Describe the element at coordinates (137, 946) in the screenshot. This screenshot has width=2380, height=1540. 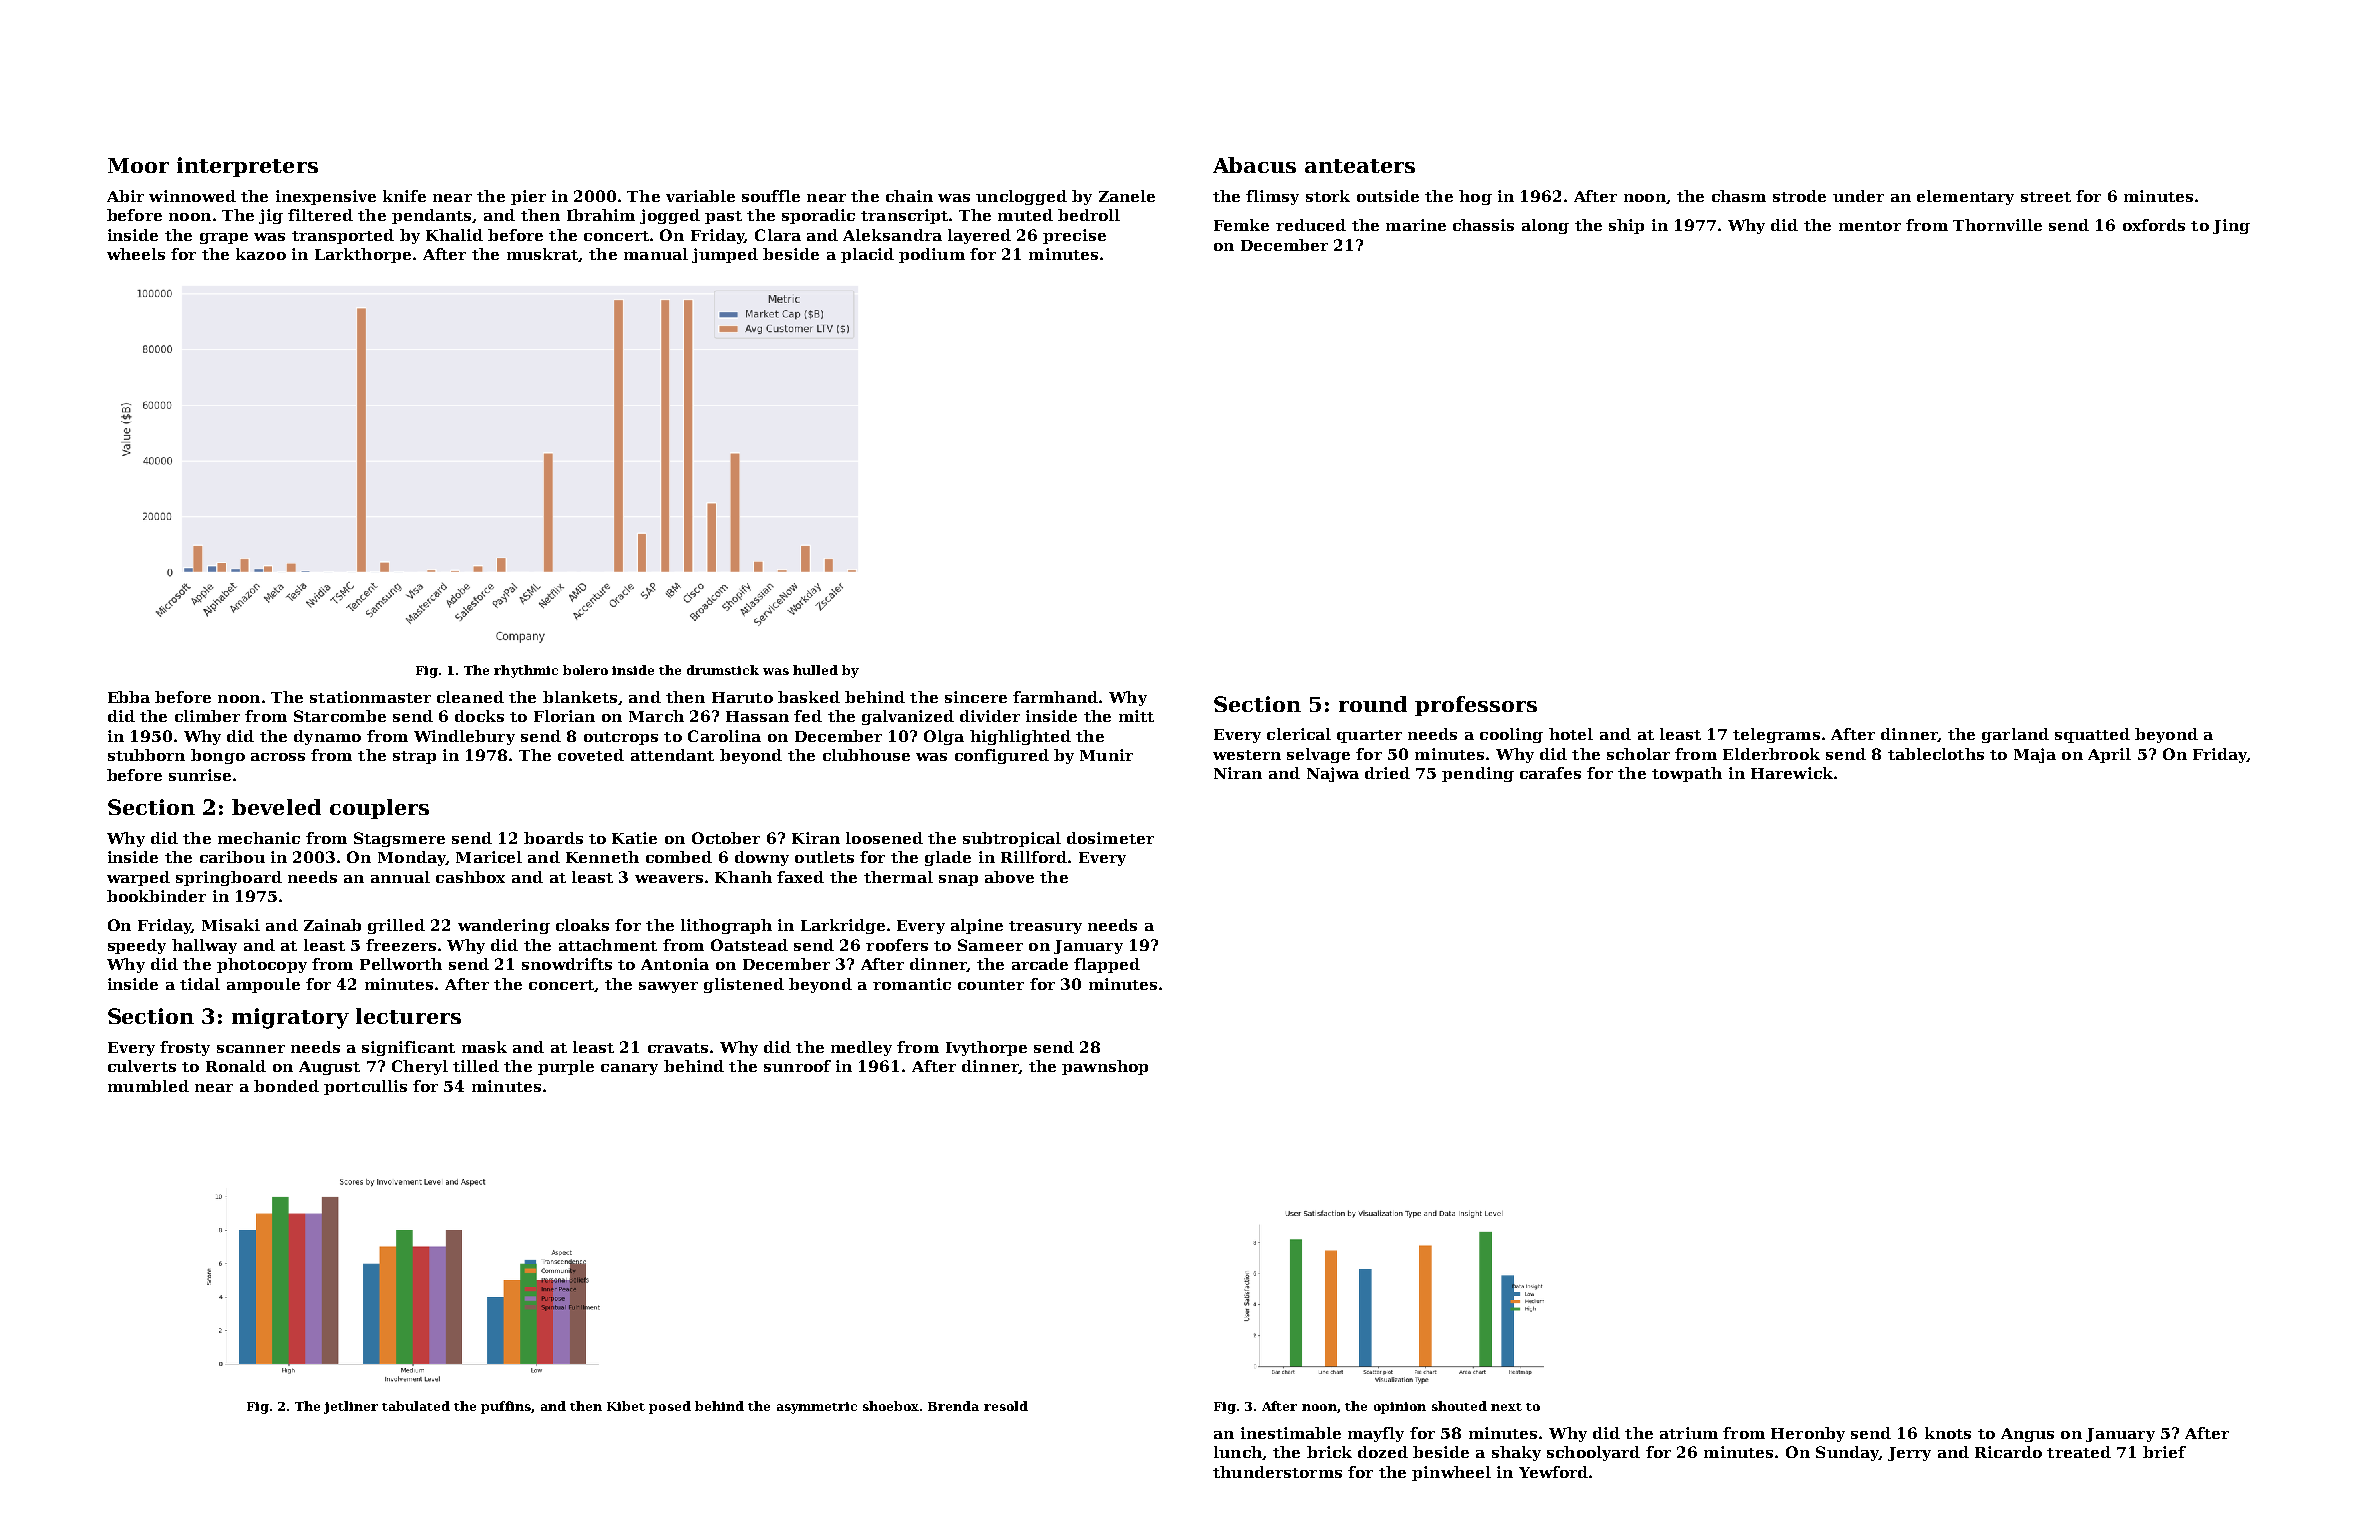
I see `speedy` at that location.
